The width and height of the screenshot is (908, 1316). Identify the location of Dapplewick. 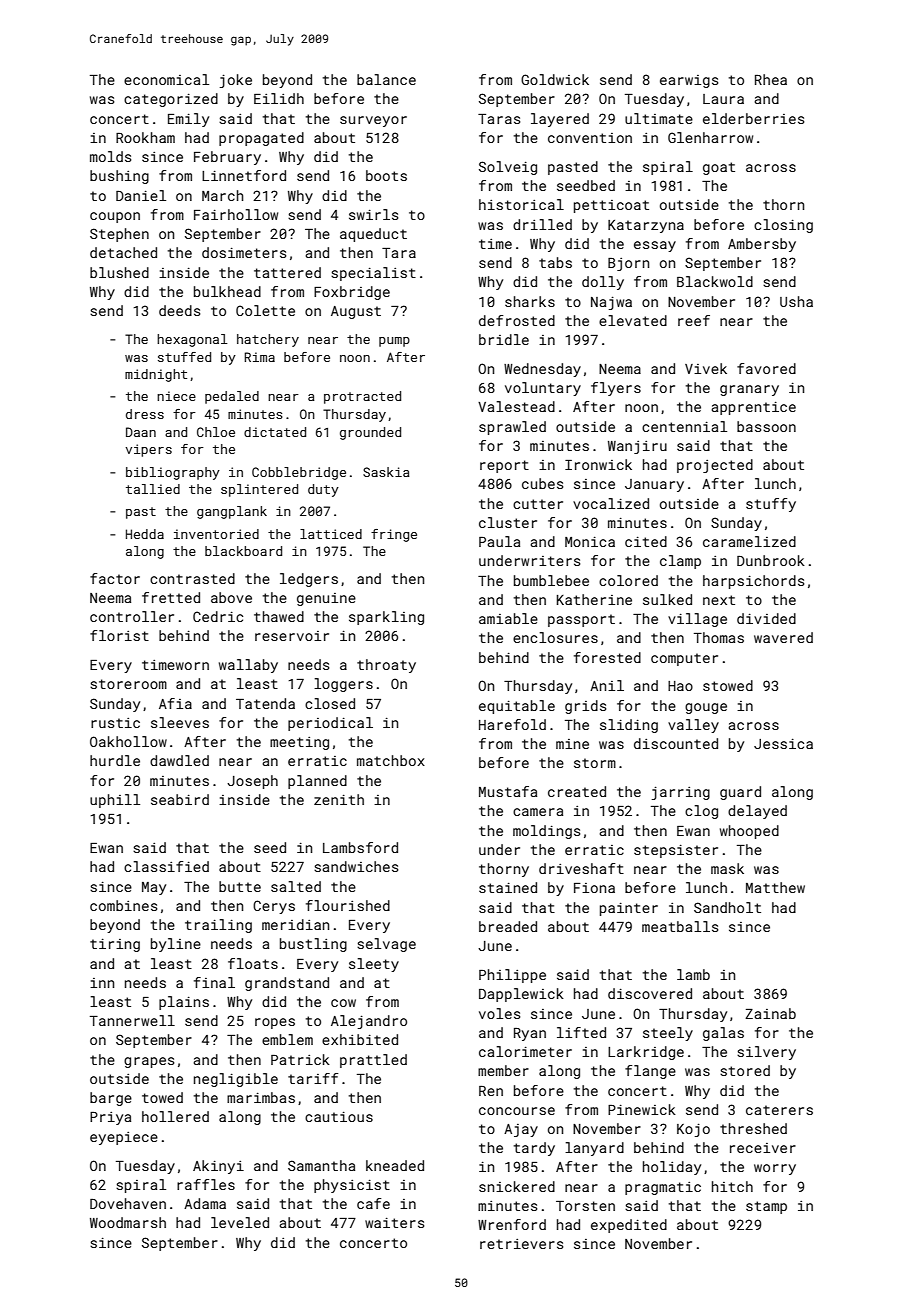
(521, 995).
